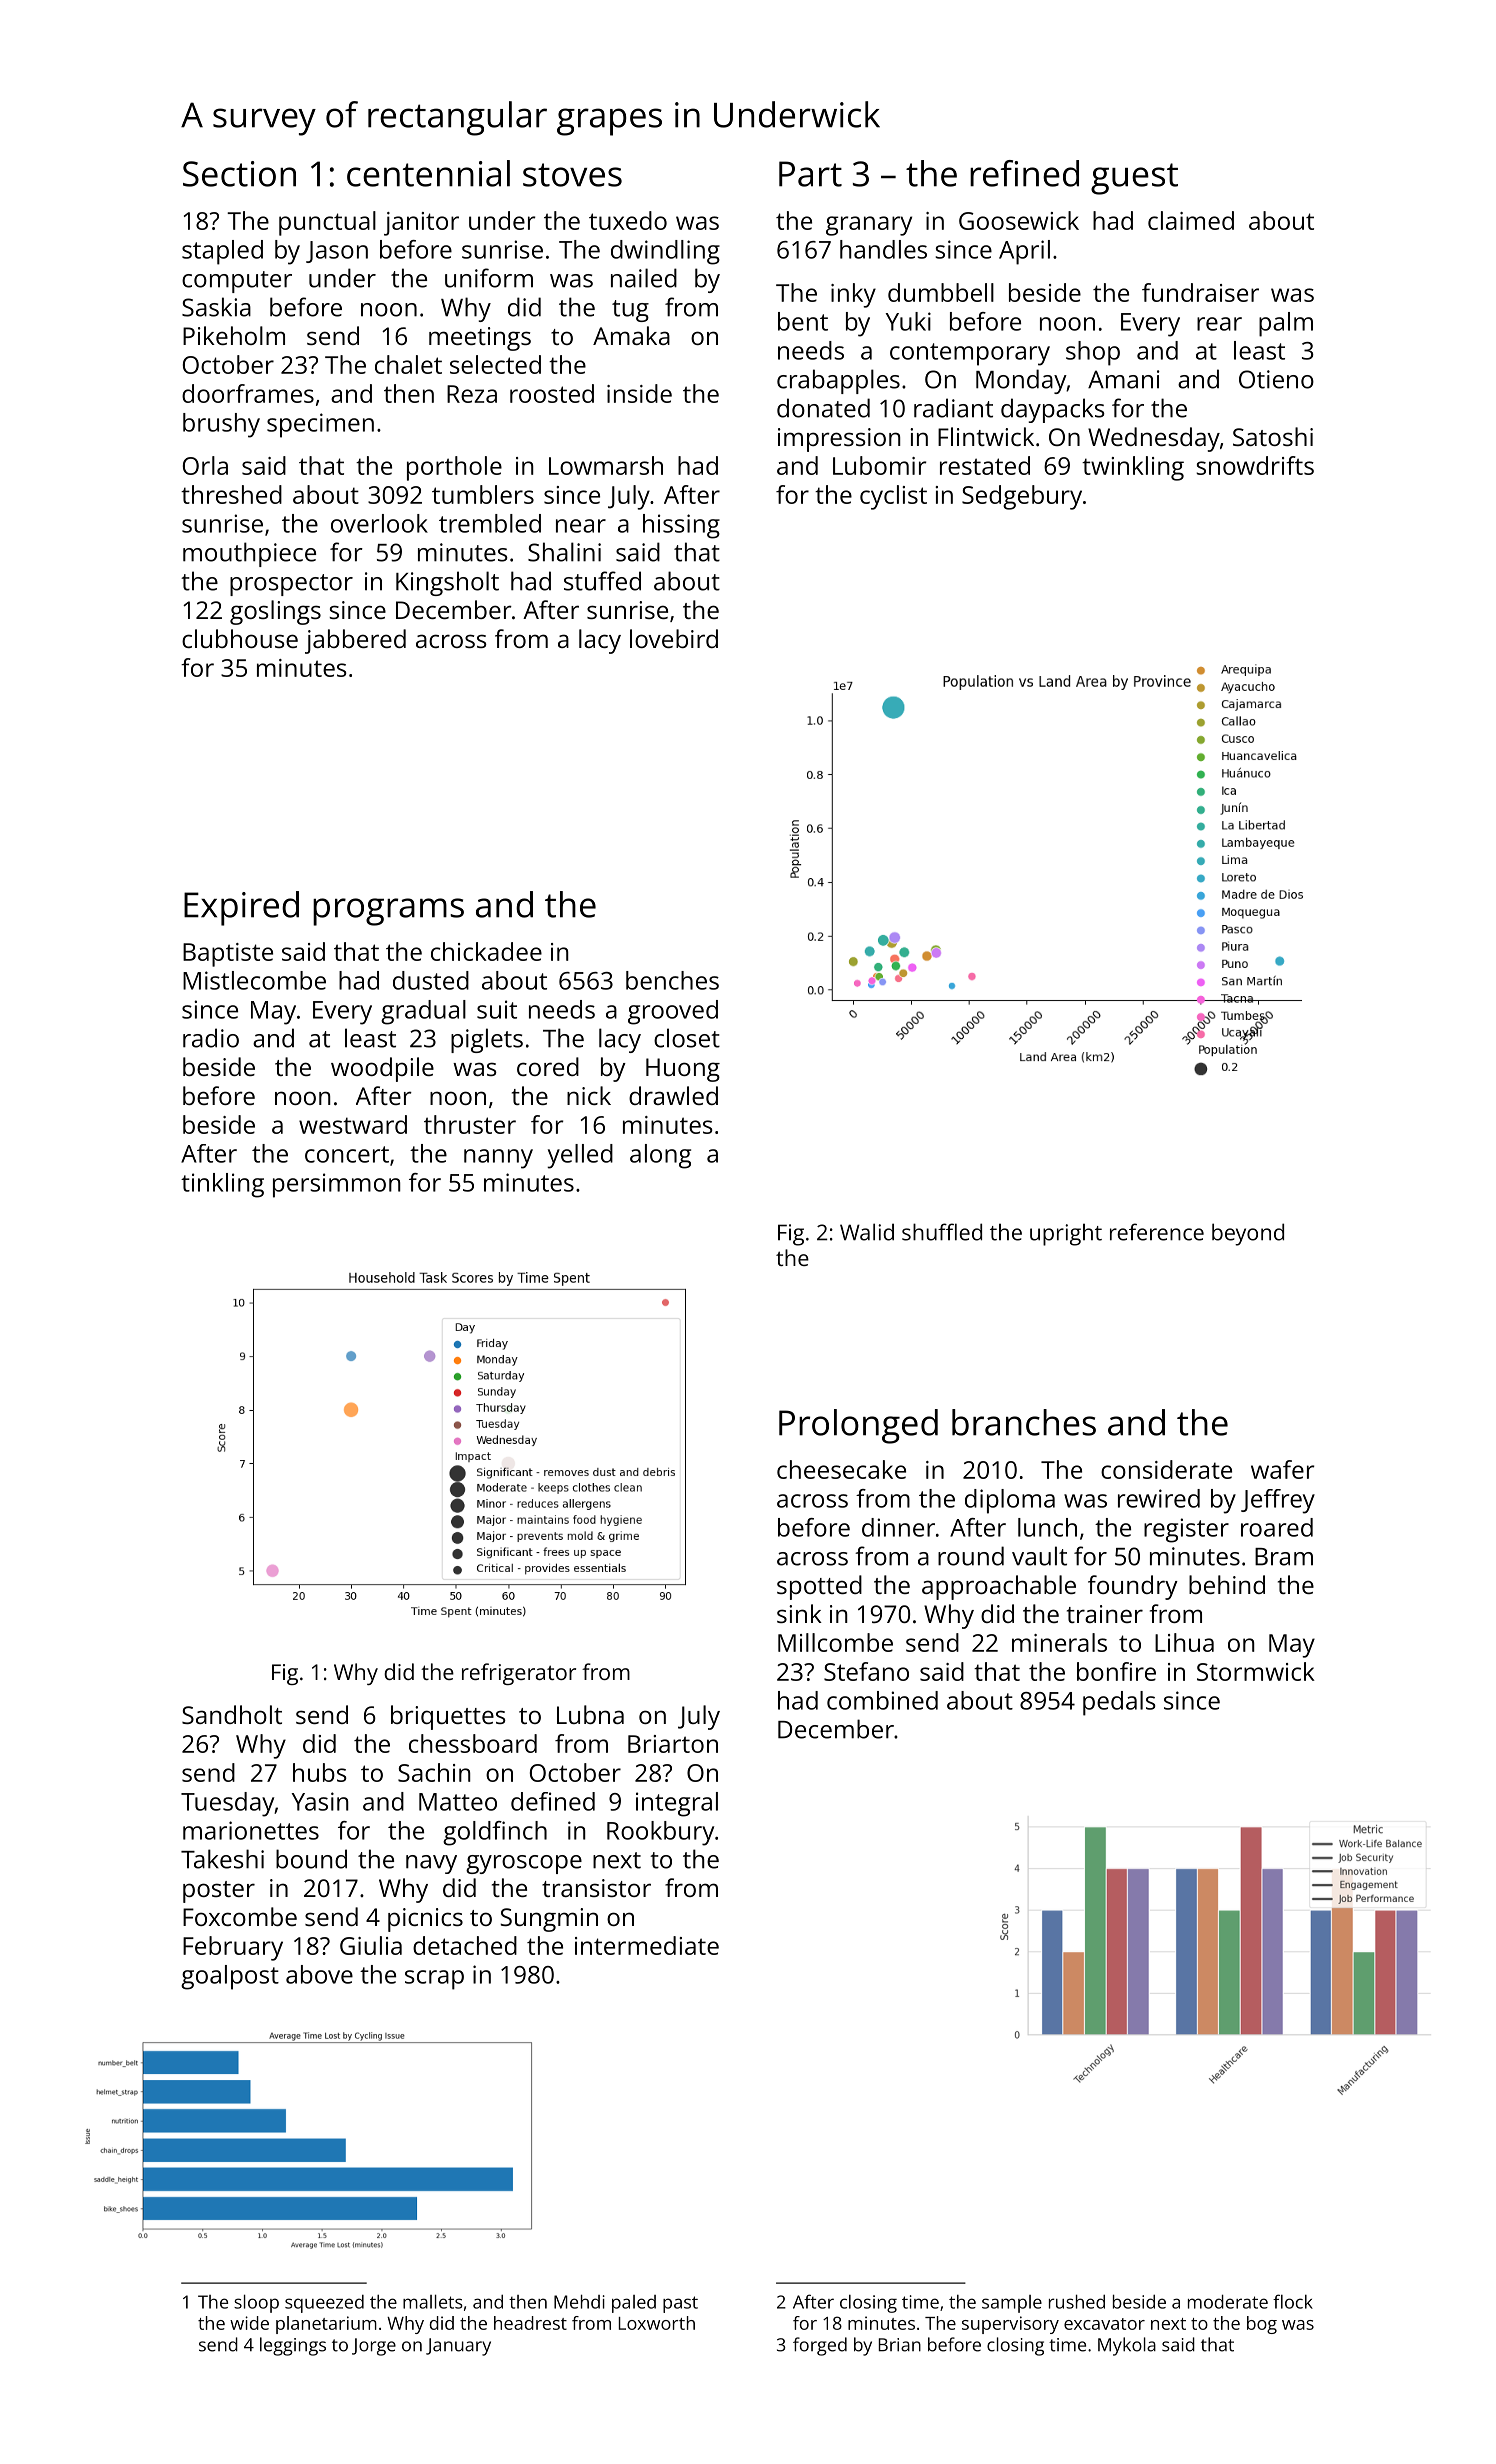  Describe the element at coordinates (660, 1833) in the document. I see `Rookbury` at that location.
